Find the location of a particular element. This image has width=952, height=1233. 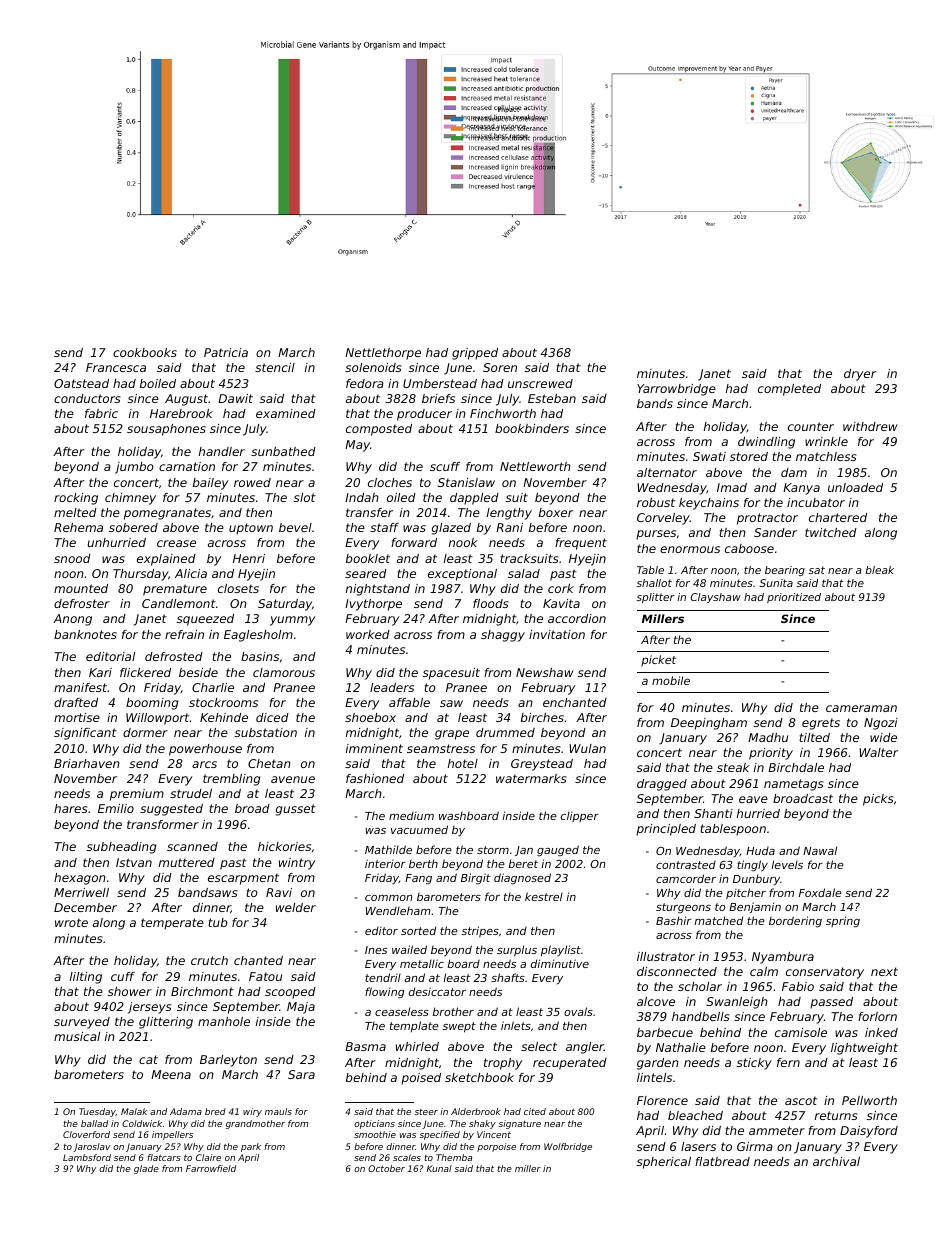

dryer is located at coordinates (860, 375).
